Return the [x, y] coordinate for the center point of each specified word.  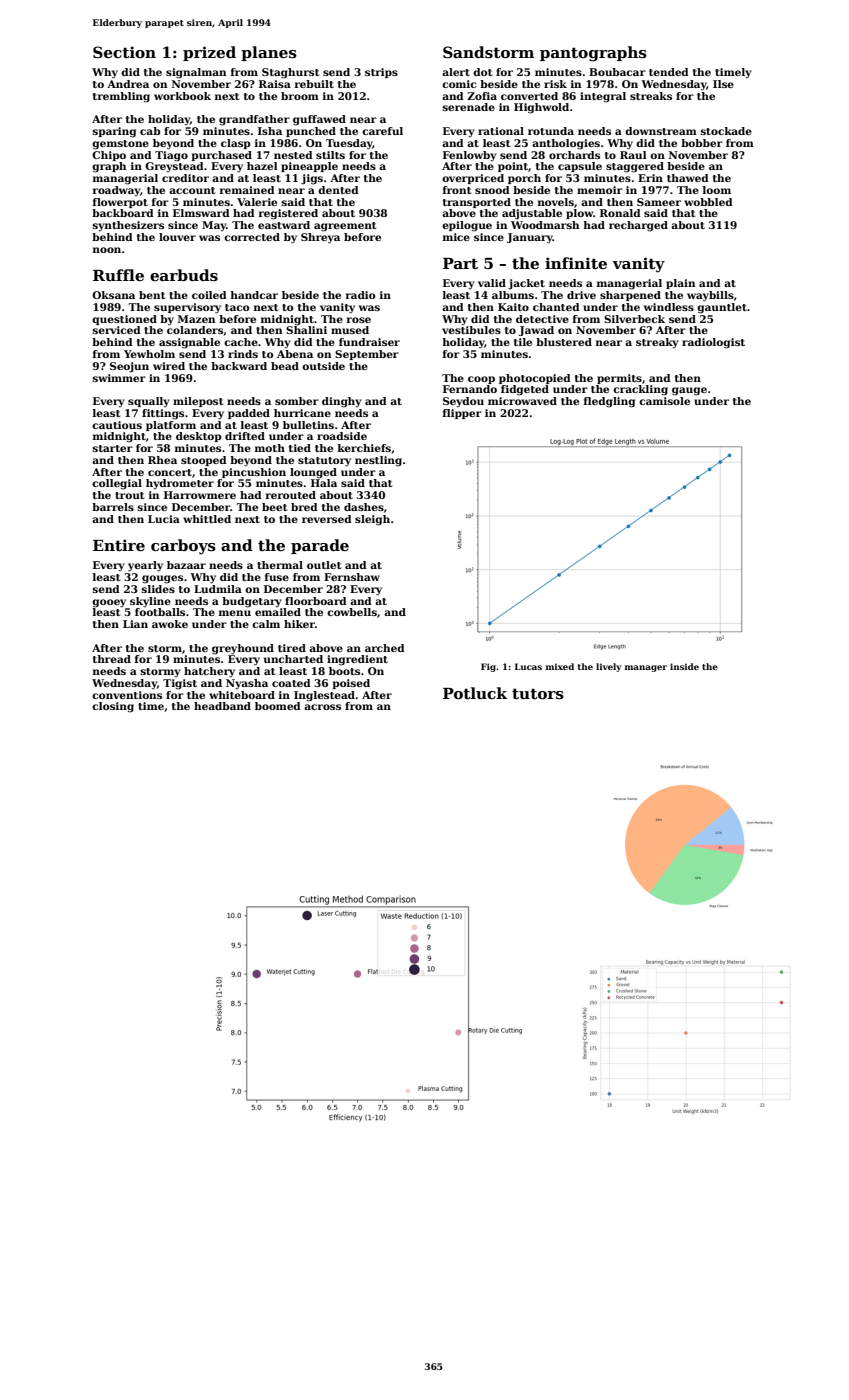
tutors [538, 694]
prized [209, 53]
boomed [278, 706]
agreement [345, 227]
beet [274, 507]
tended [669, 72]
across [322, 707]
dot [482, 72]
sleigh [372, 520]
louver [177, 237]
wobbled [708, 202]
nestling [378, 461]
